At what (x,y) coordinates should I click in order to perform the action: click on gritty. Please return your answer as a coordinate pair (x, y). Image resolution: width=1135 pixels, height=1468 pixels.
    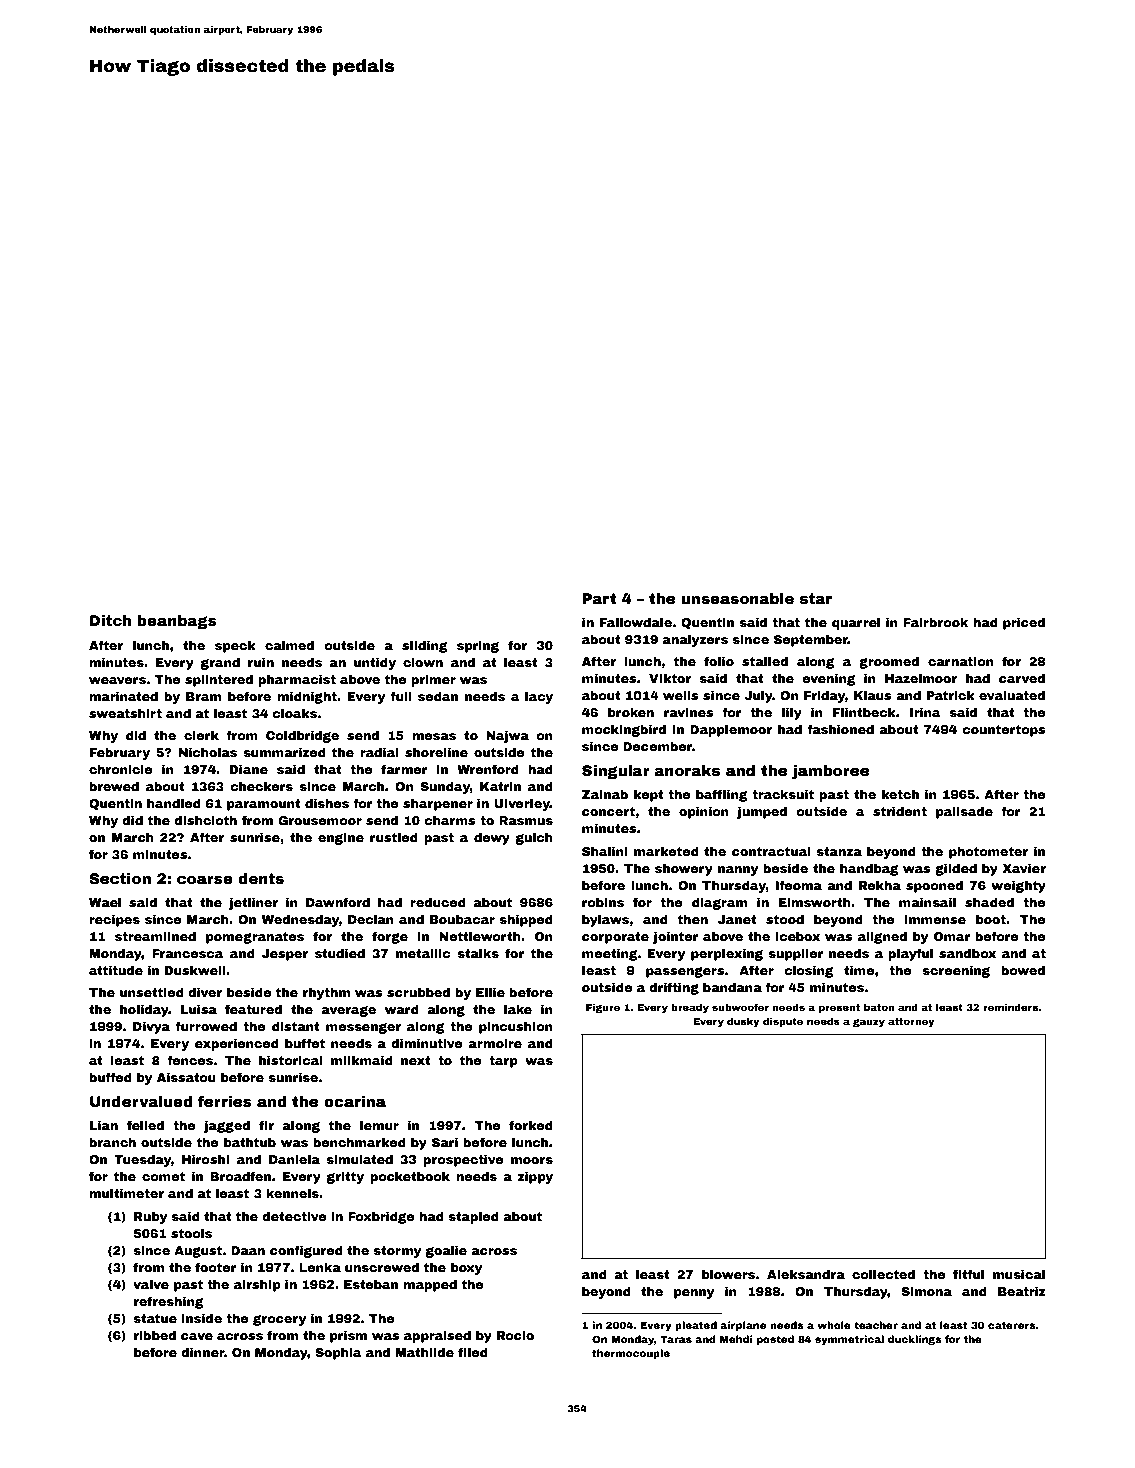
    Looking at the image, I should click on (345, 1178).
